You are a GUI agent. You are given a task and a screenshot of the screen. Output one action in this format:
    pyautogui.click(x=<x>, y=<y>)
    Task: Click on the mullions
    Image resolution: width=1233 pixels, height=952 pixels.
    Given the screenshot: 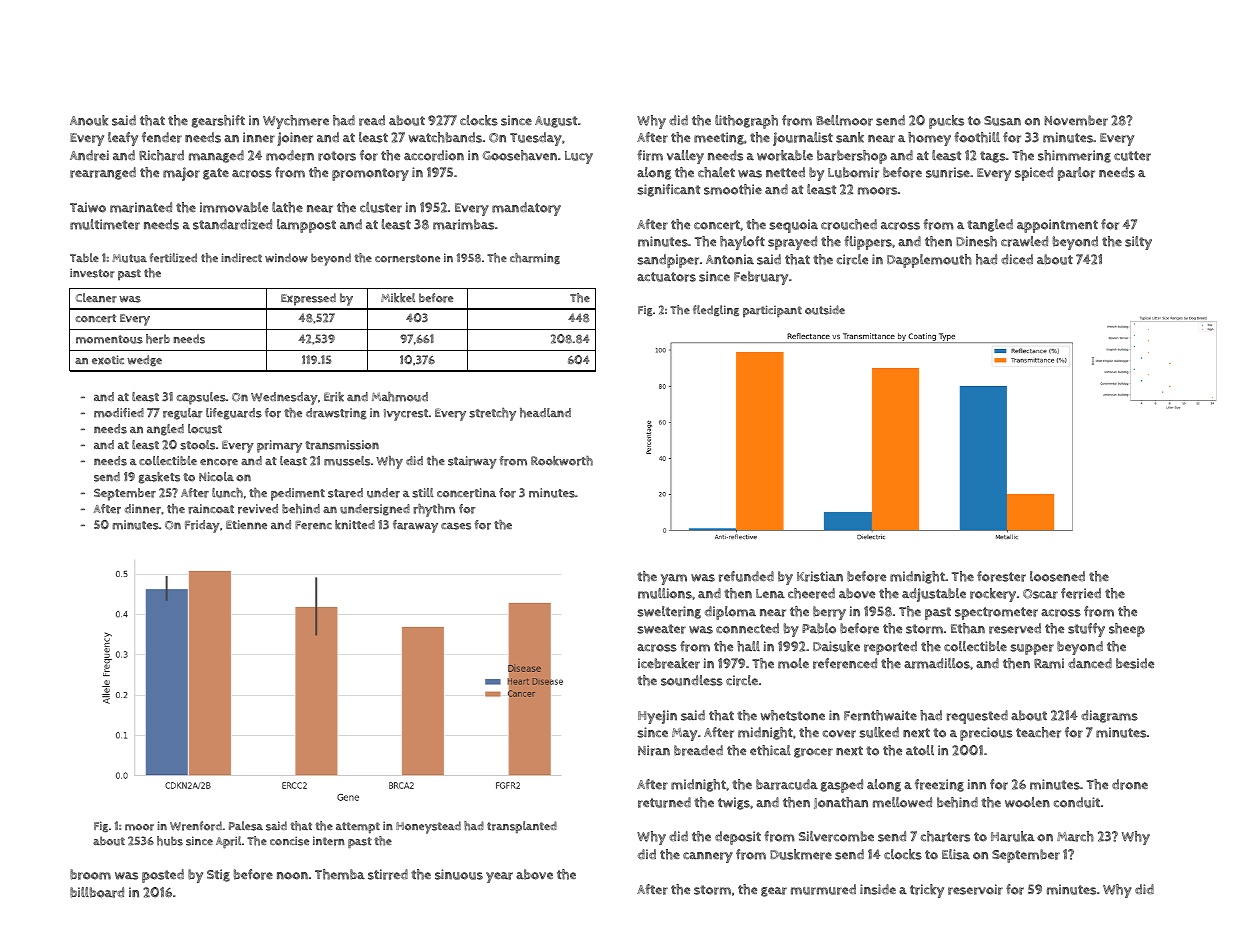 What is the action you would take?
    pyautogui.click(x=665, y=593)
